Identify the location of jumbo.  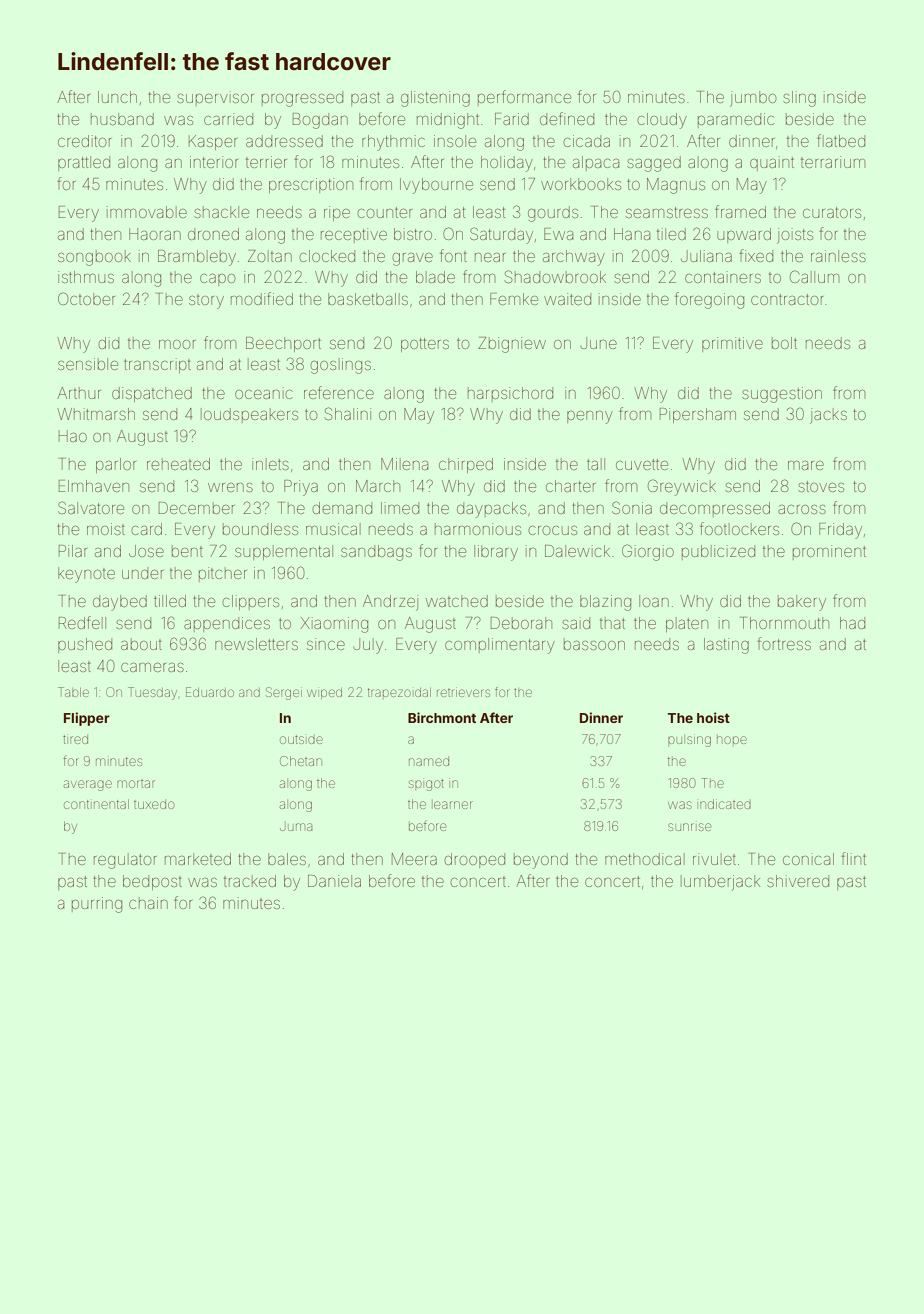
(753, 99).
